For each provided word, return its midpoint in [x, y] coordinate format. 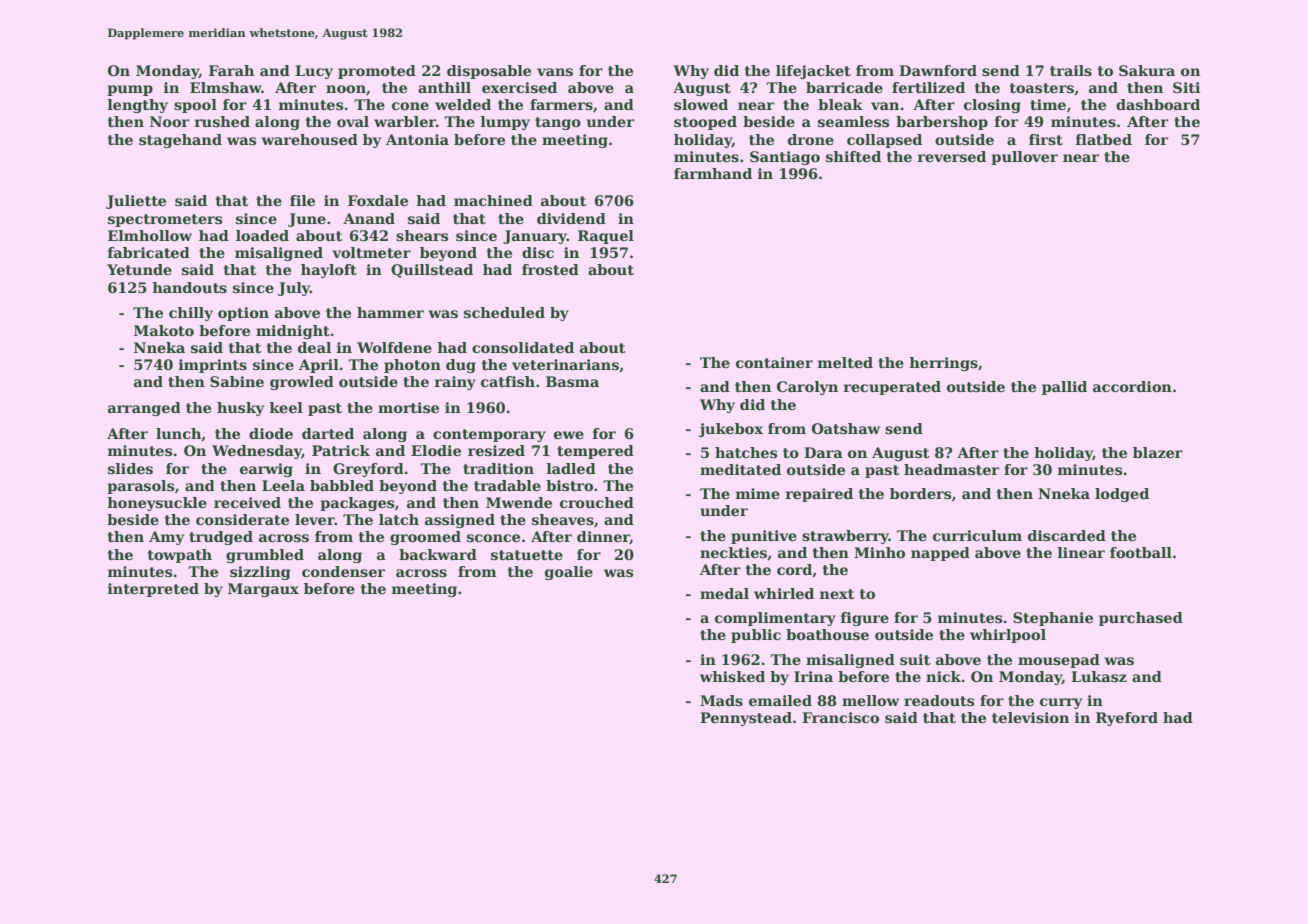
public [756, 636]
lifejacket [813, 72]
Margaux [263, 590]
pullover [1024, 158]
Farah [231, 70]
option [243, 314]
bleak [840, 104]
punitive [764, 537]
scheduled [504, 312]
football [1141, 552]
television [1030, 717]
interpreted [153, 590]
